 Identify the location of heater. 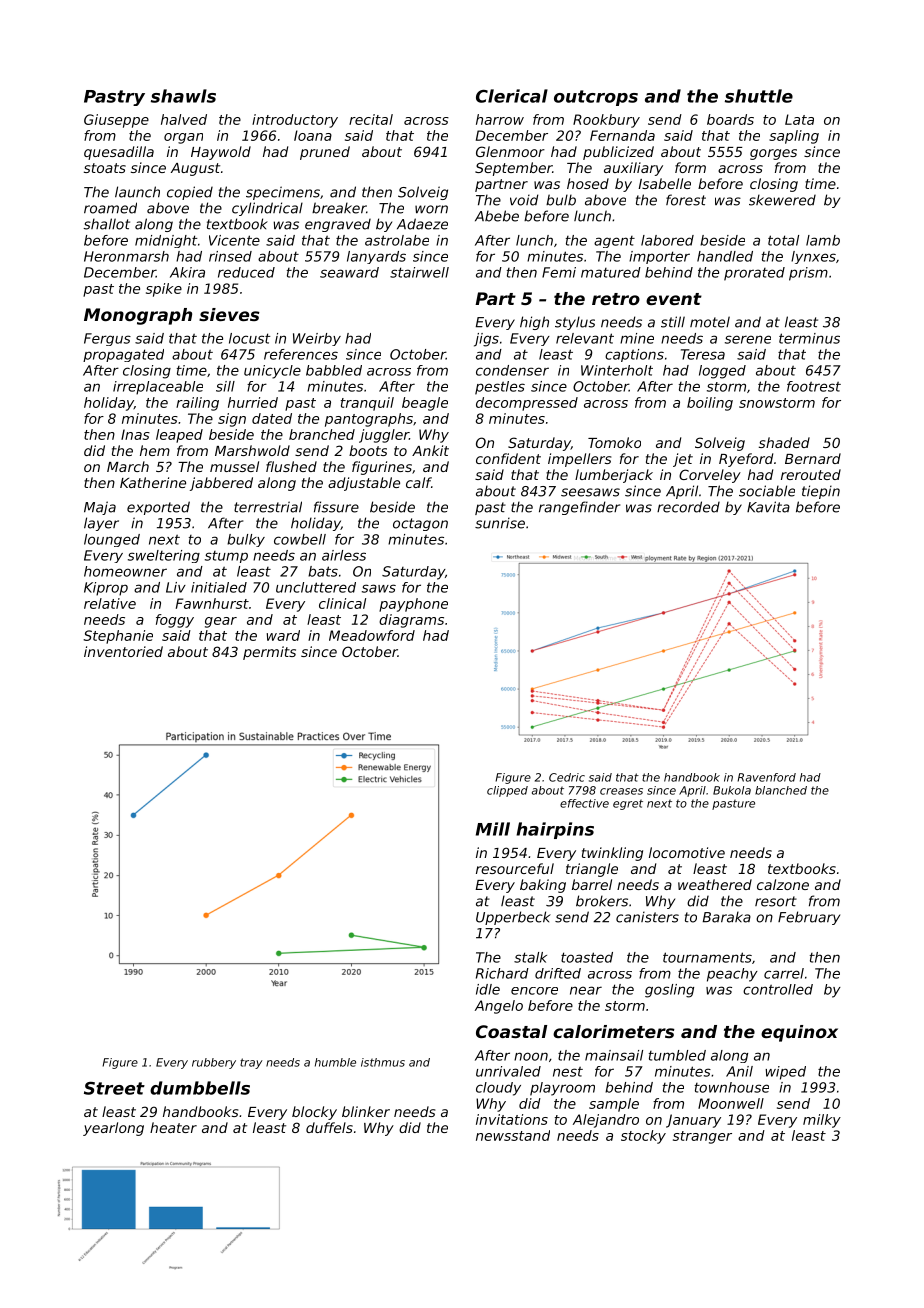
(173, 1127).
